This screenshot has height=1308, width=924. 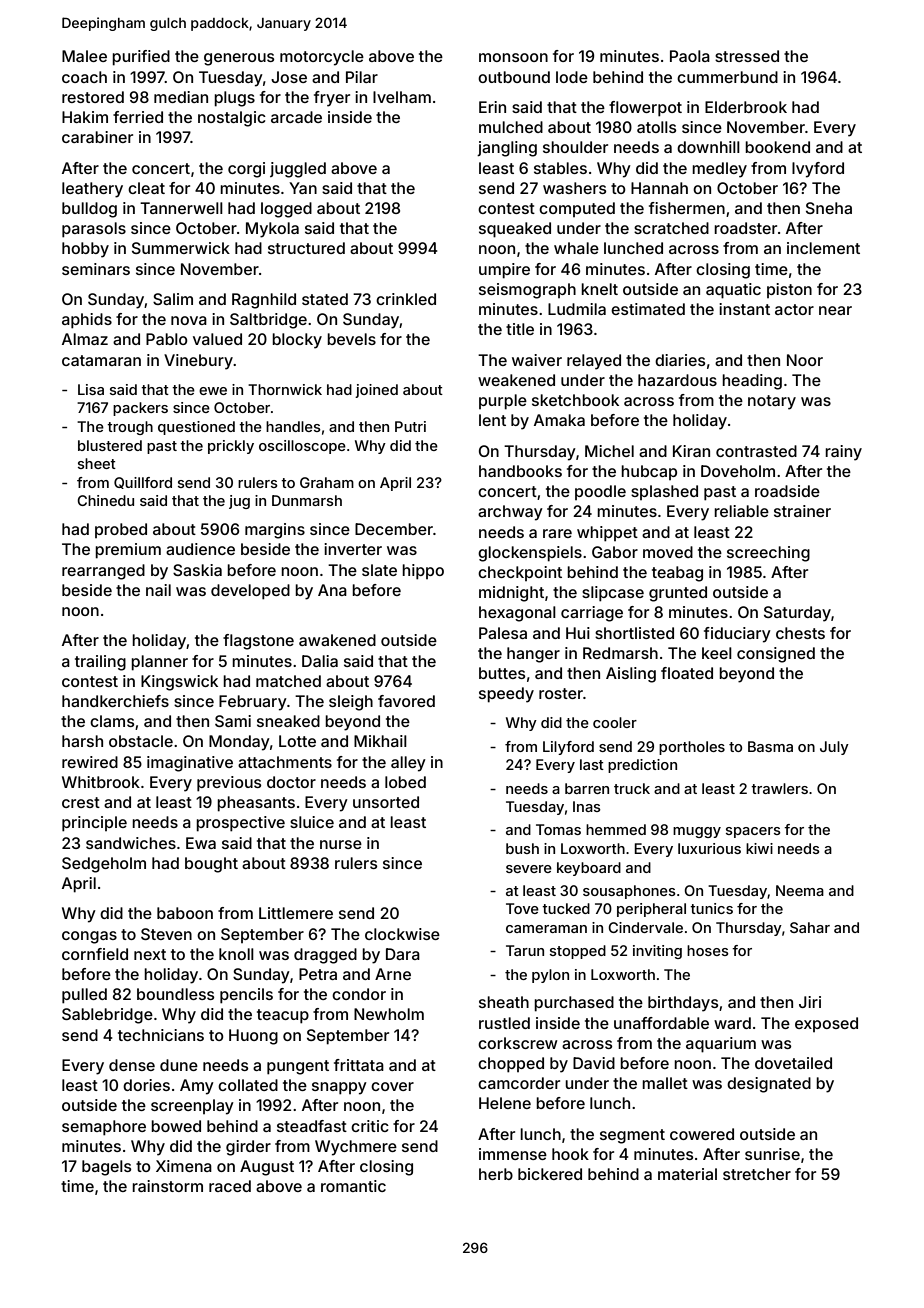 What do you see at coordinates (645, 109) in the screenshot?
I see `flowerpot` at bounding box center [645, 109].
